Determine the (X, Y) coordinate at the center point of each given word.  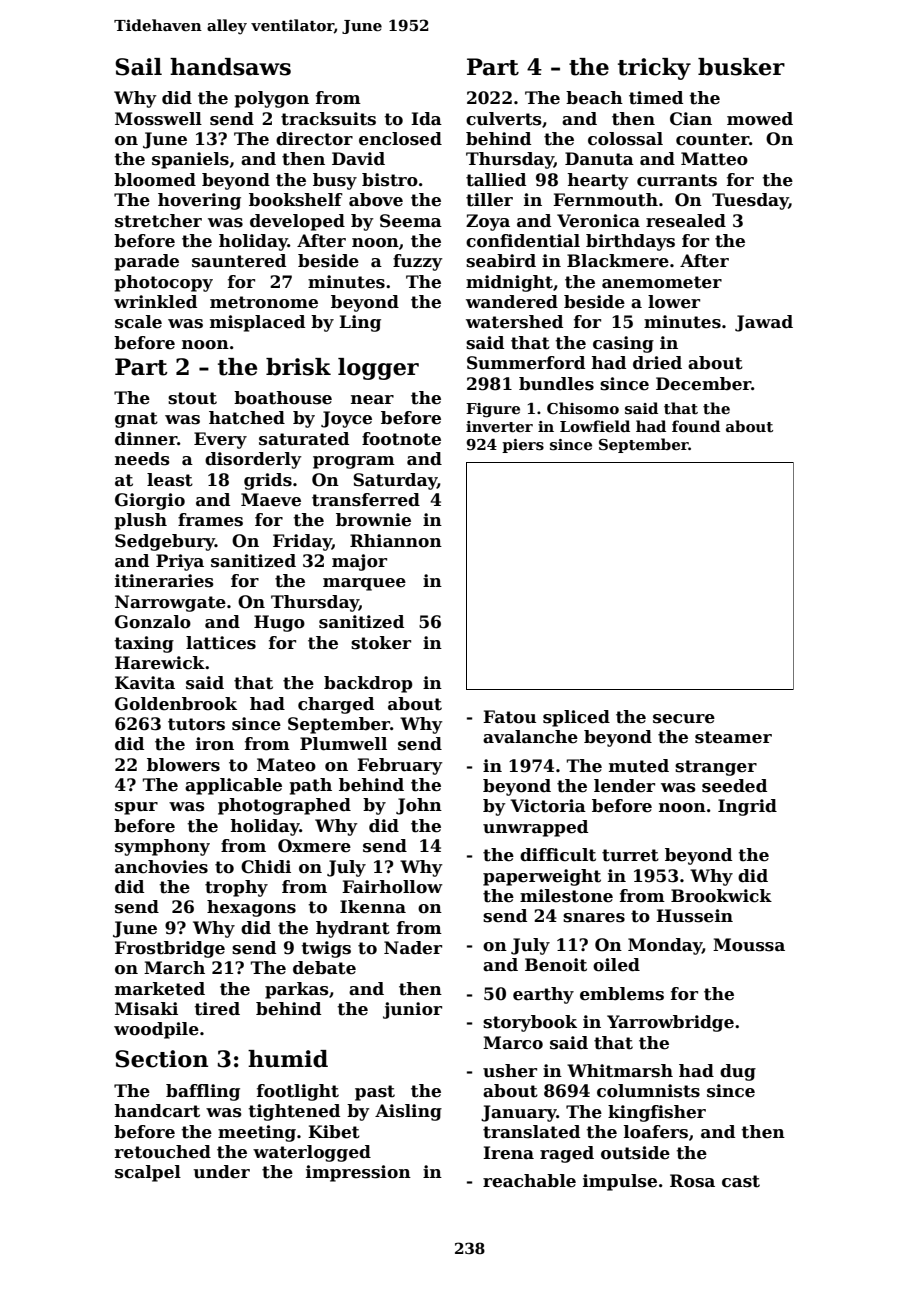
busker (741, 67)
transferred (366, 500)
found (696, 426)
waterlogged (312, 1153)
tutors (196, 724)
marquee (364, 584)
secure (684, 719)
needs (142, 459)
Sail (138, 67)
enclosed (400, 139)
